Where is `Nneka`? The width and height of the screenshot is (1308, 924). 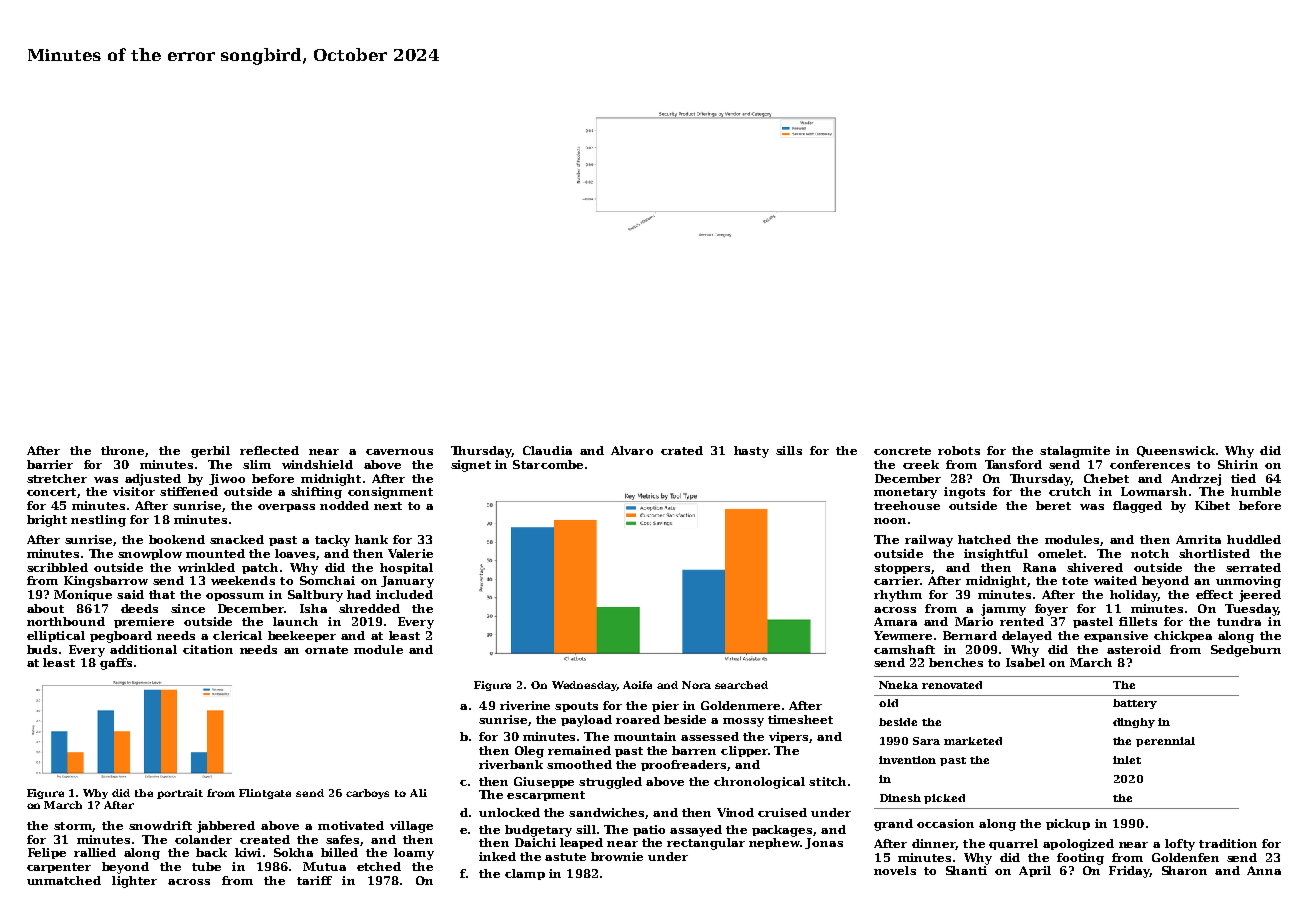 Nneka is located at coordinates (898, 685).
